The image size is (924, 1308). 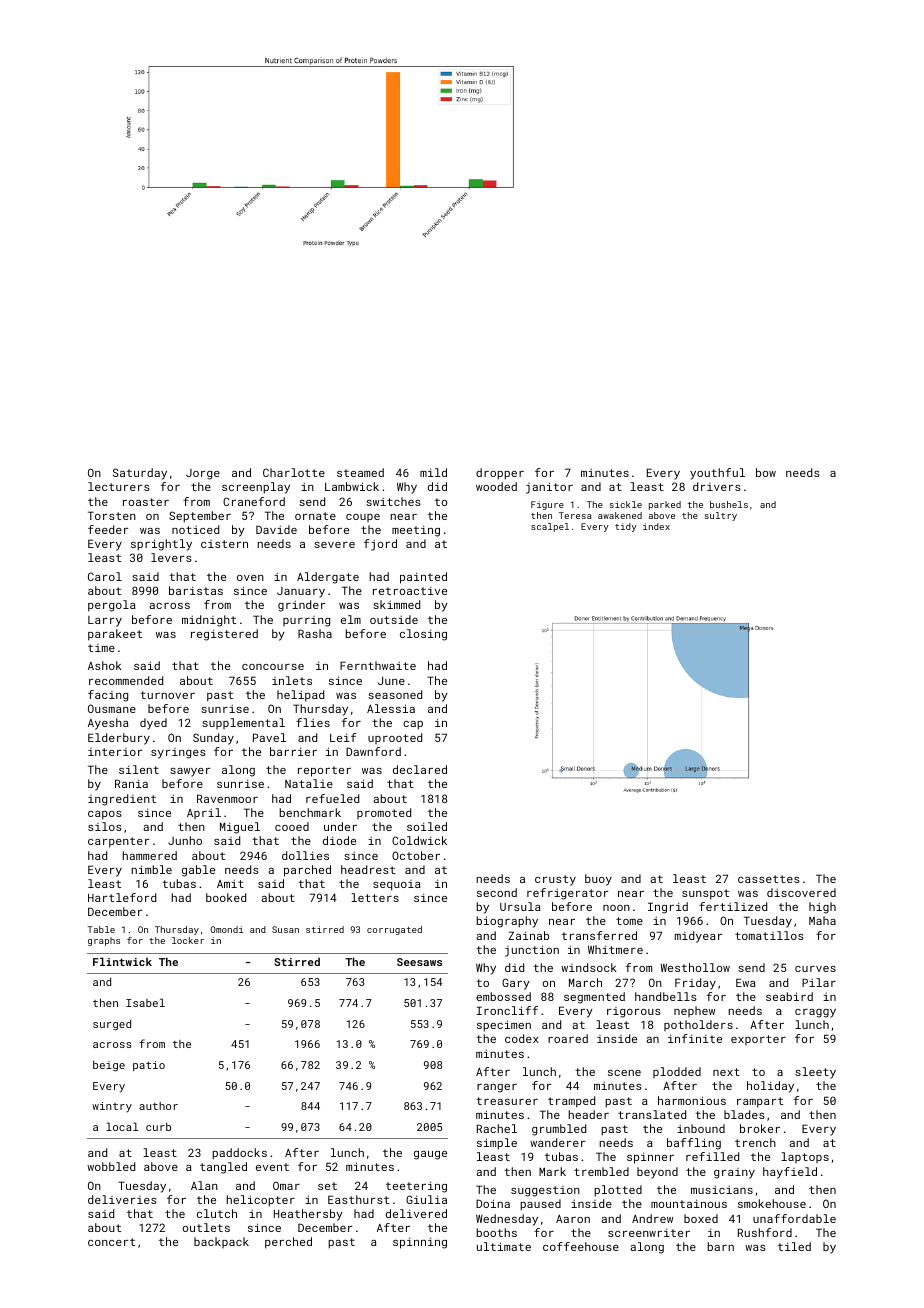 I want to click on fjord, so click(x=380, y=545).
